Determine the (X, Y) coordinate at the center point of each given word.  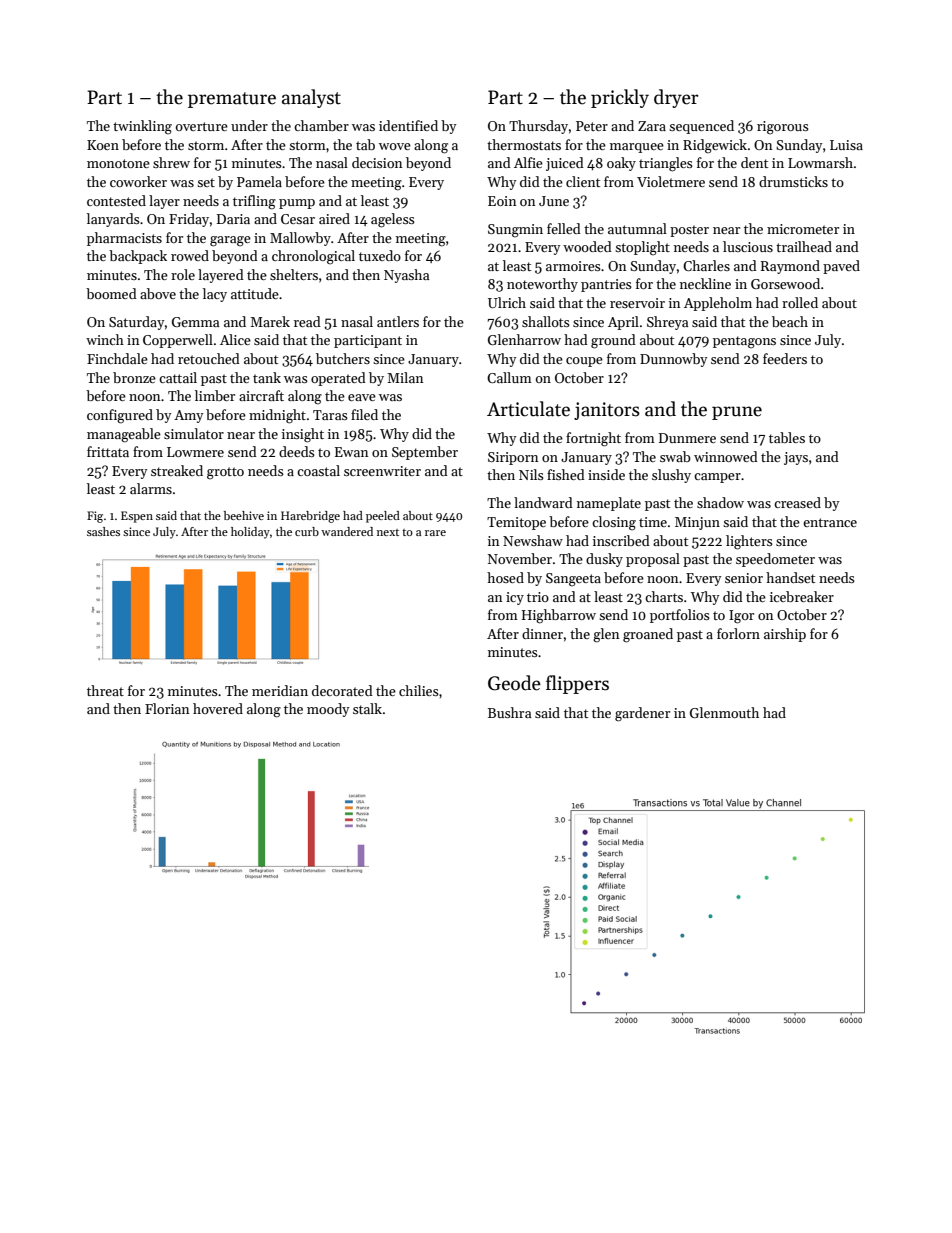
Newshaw (533, 540)
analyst (311, 98)
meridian (280, 690)
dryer (676, 98)
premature (232, 100)
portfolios (680, 616)
